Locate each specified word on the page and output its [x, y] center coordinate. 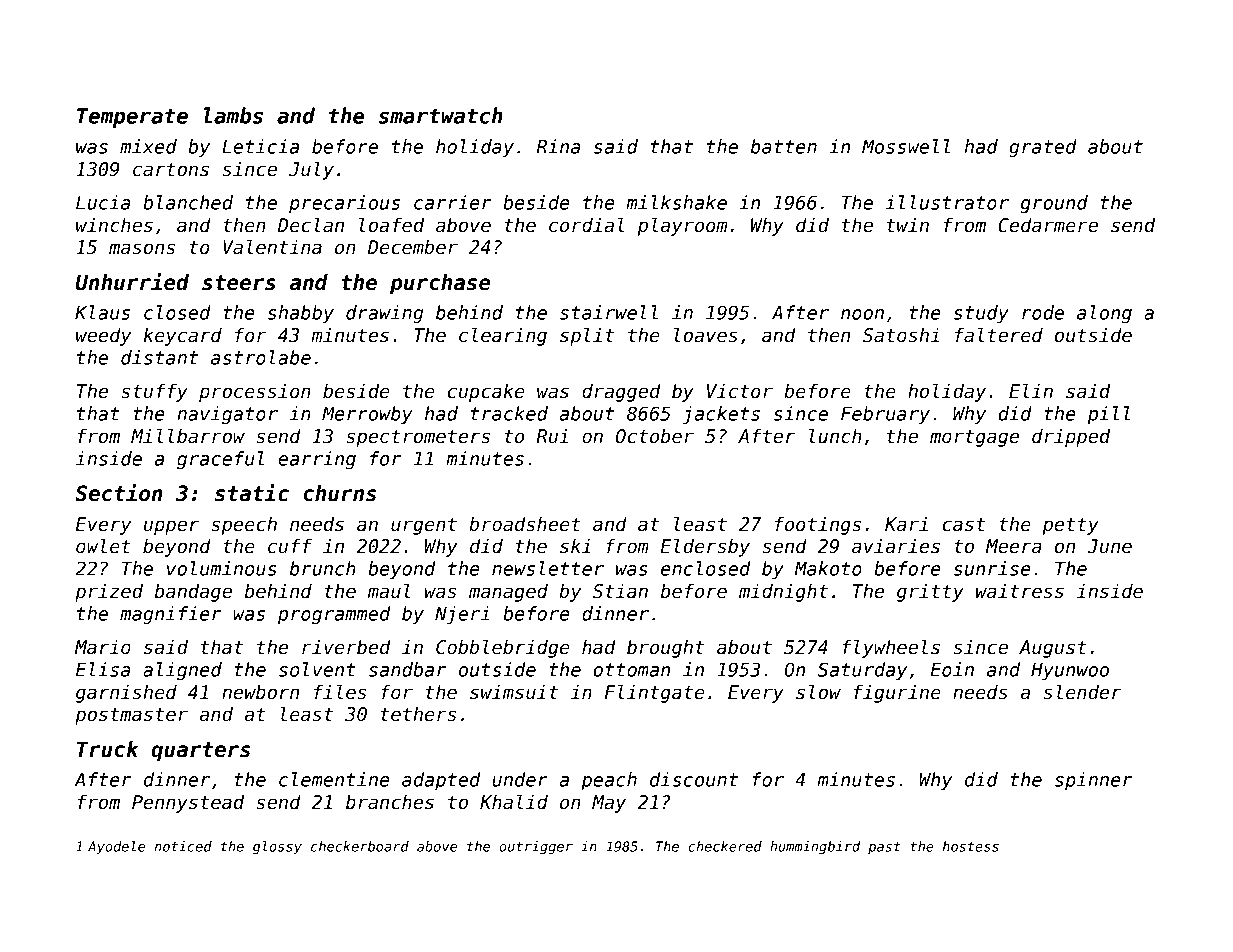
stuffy [154, 392]
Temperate [132, 118]
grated [1043, 148]
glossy [277, 848]
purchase [440, 284]
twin [908, 224]
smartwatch [440, 115]
